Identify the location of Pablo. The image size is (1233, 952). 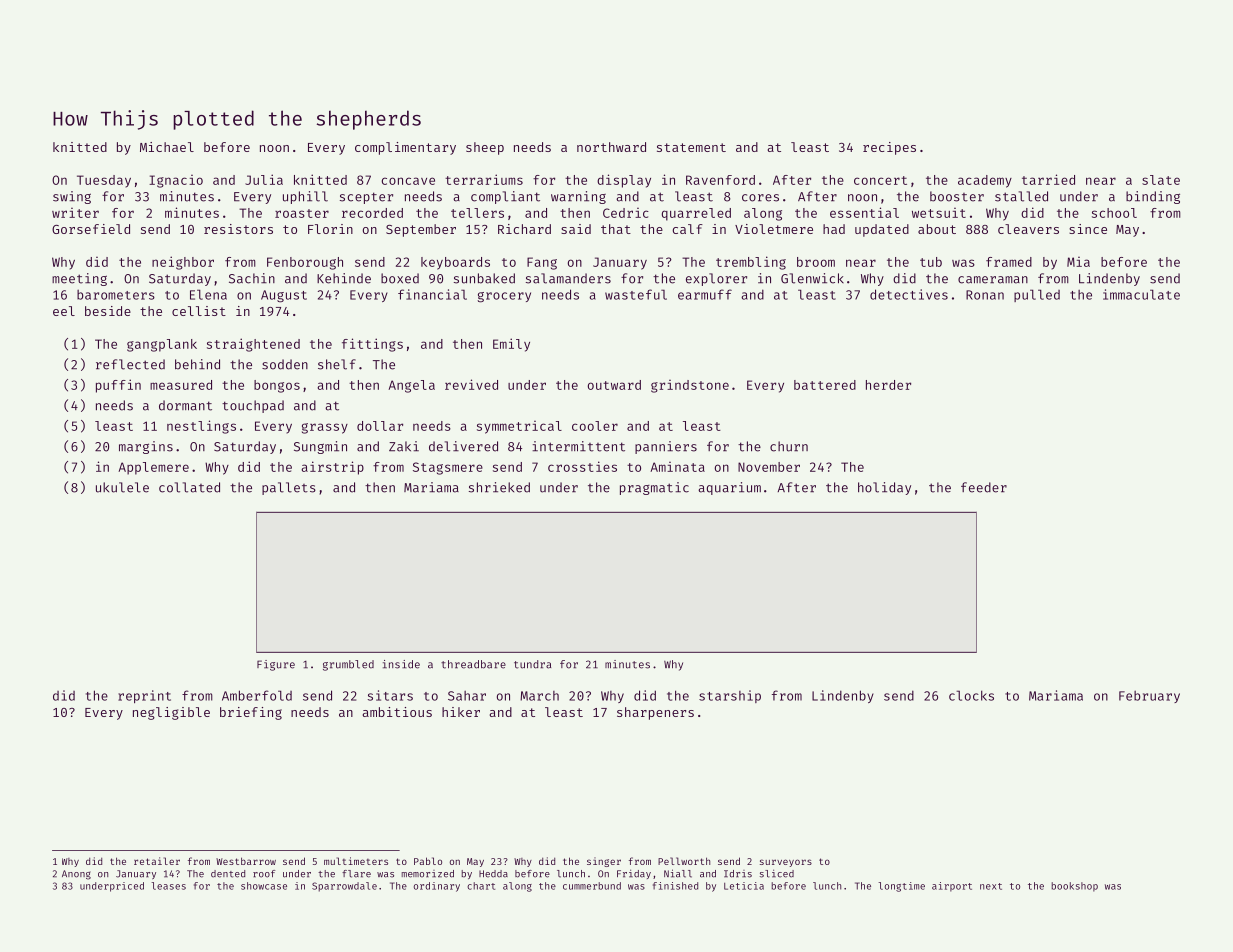
(428, 861).
